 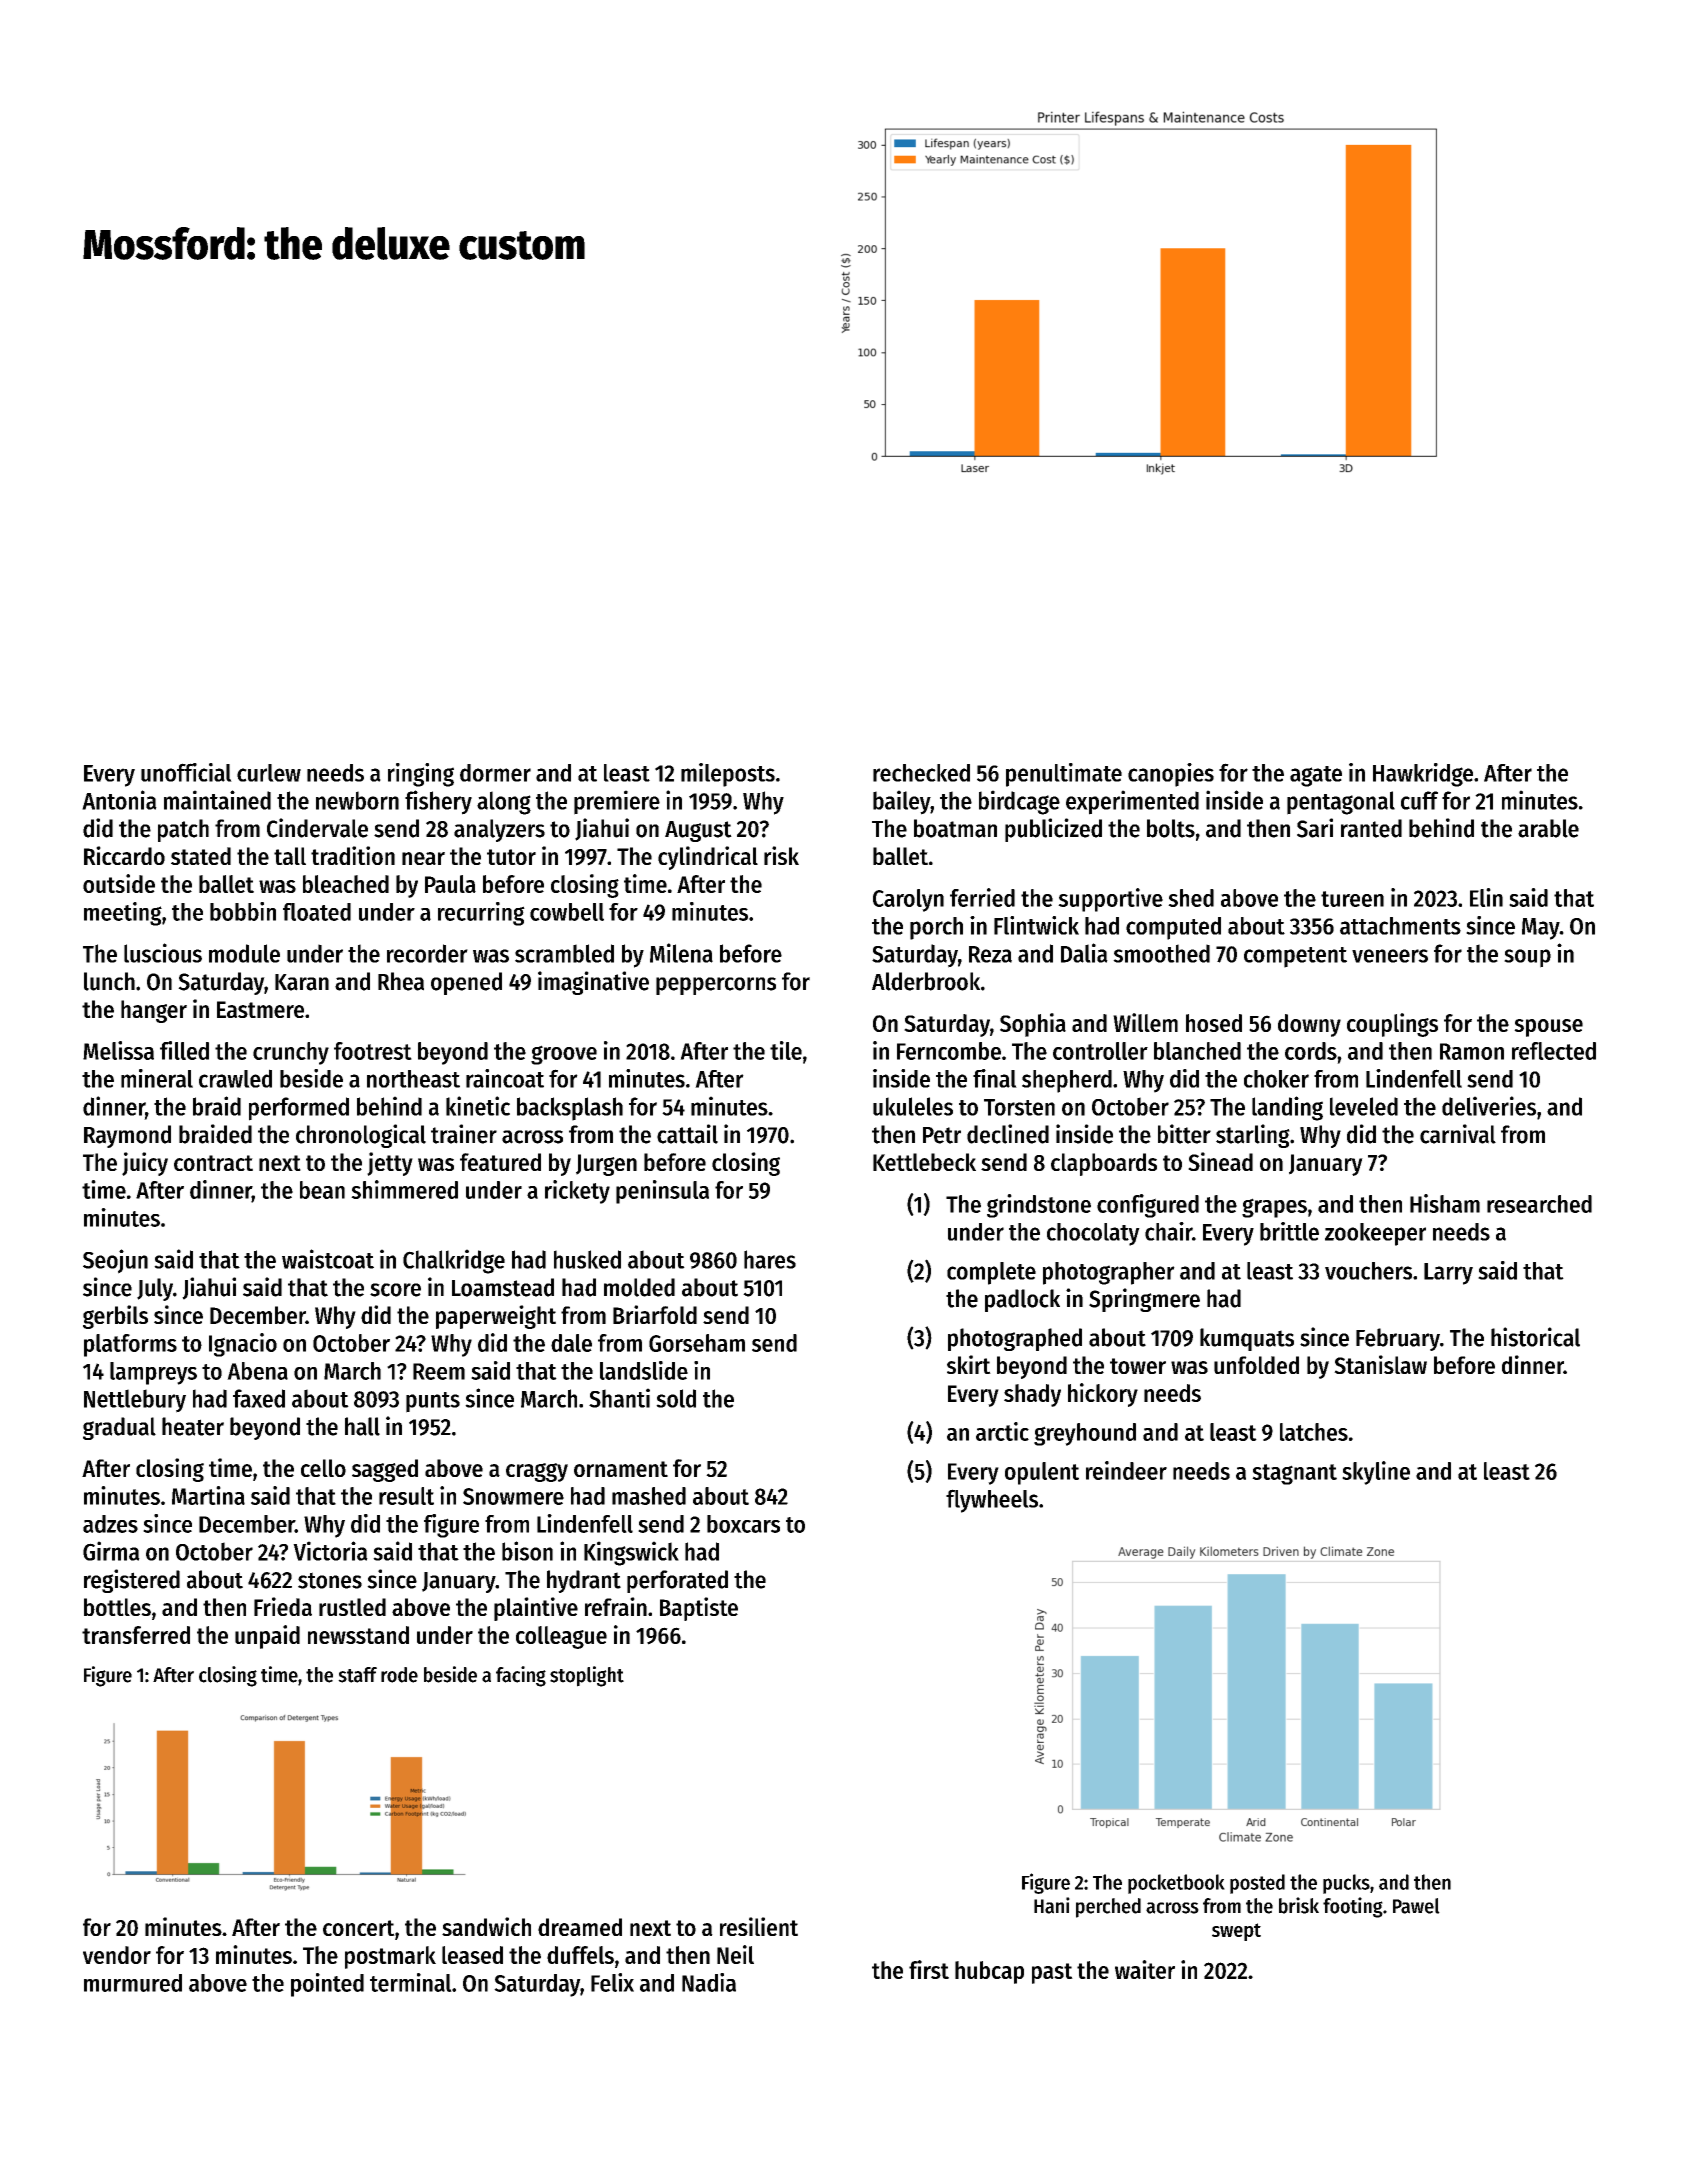 I want to click on soup, so click(x=1527, y=958).
